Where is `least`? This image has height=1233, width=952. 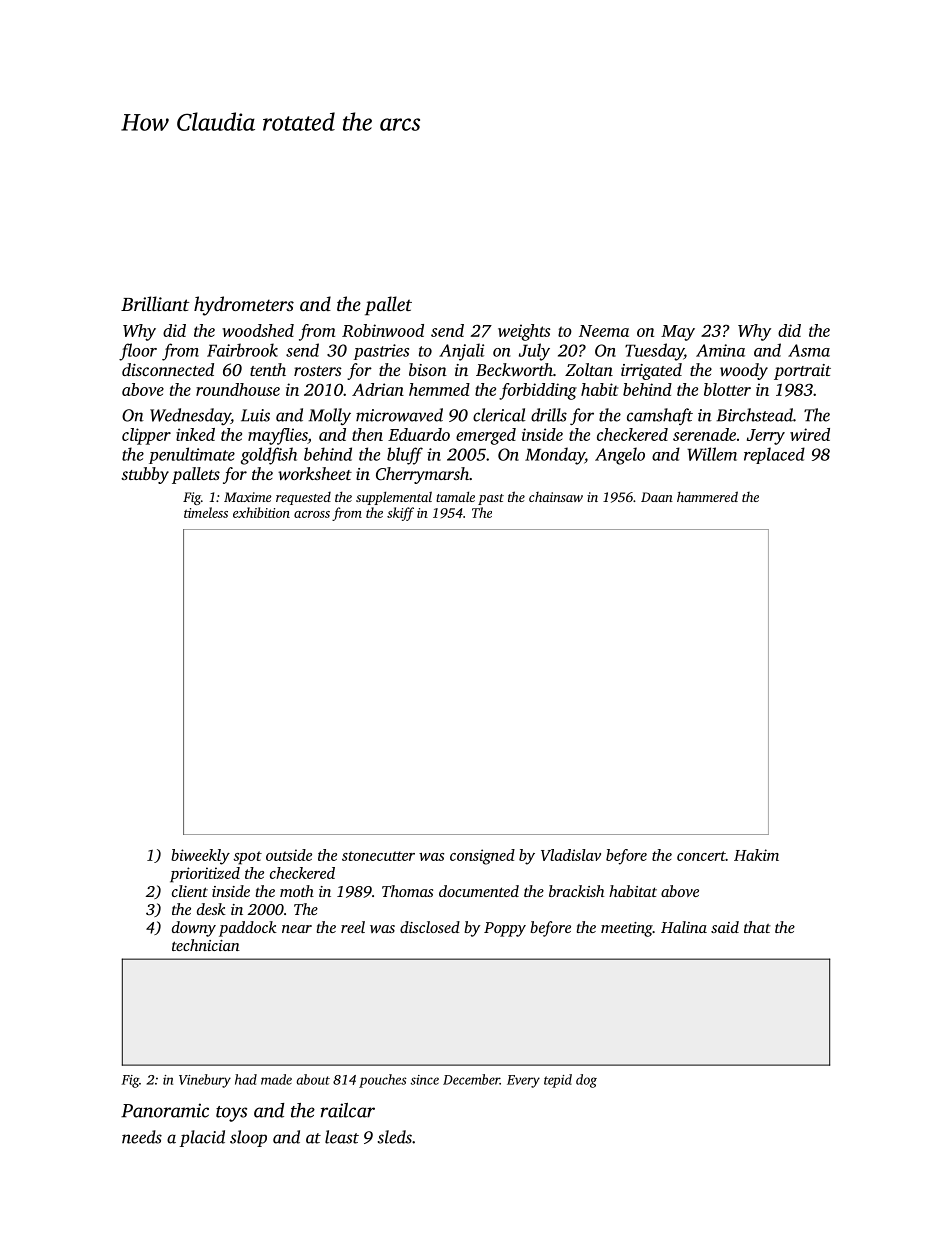 least is located at coordinates (342, 1137).
